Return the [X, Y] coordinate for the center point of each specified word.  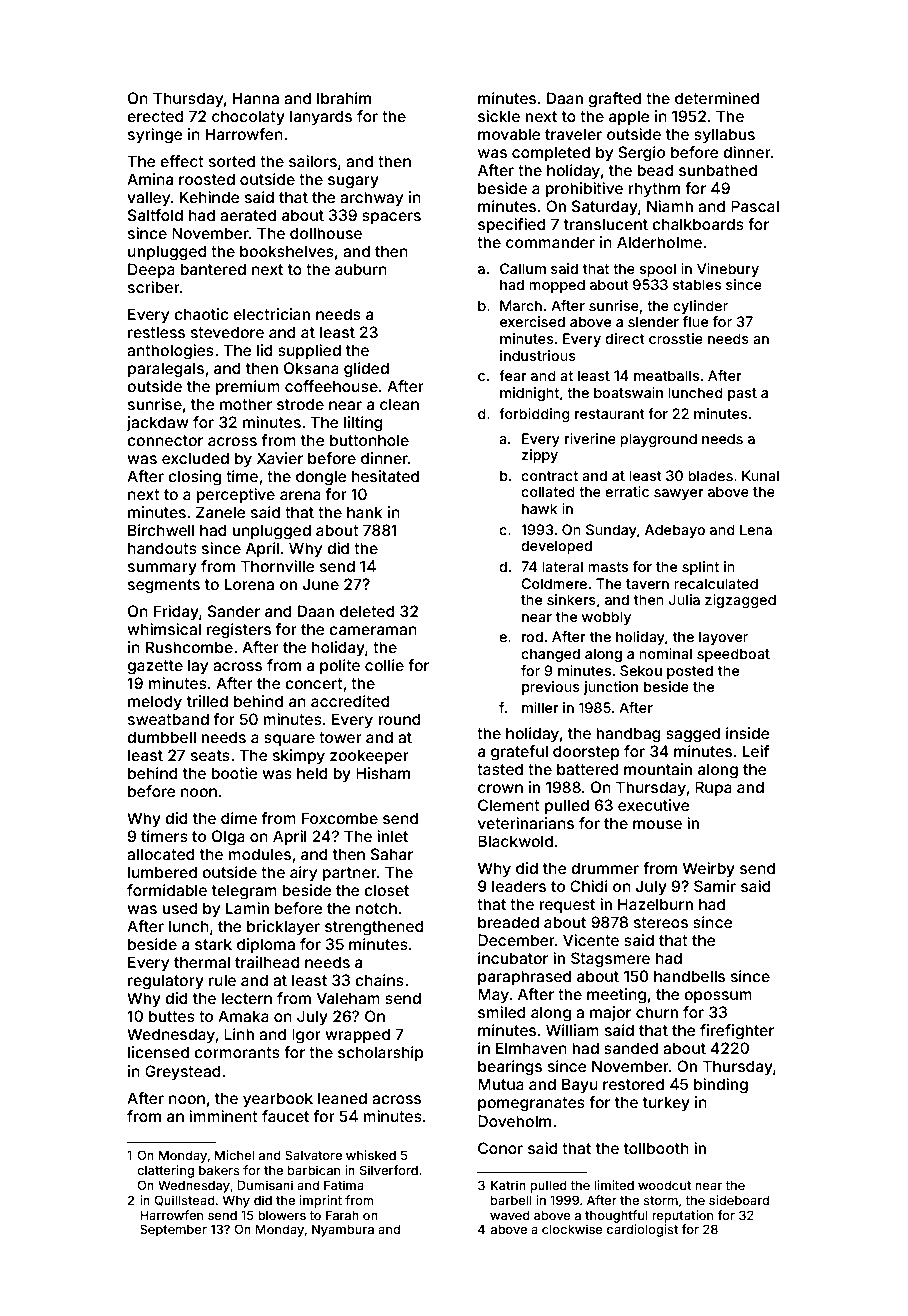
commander [550, 242]
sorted [232, 161]
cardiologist [642, 1230]
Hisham [383, 773]
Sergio [641, 154]
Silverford [389, 1170]
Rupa [713, 788]
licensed [158, 1052]
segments [164, 586]
